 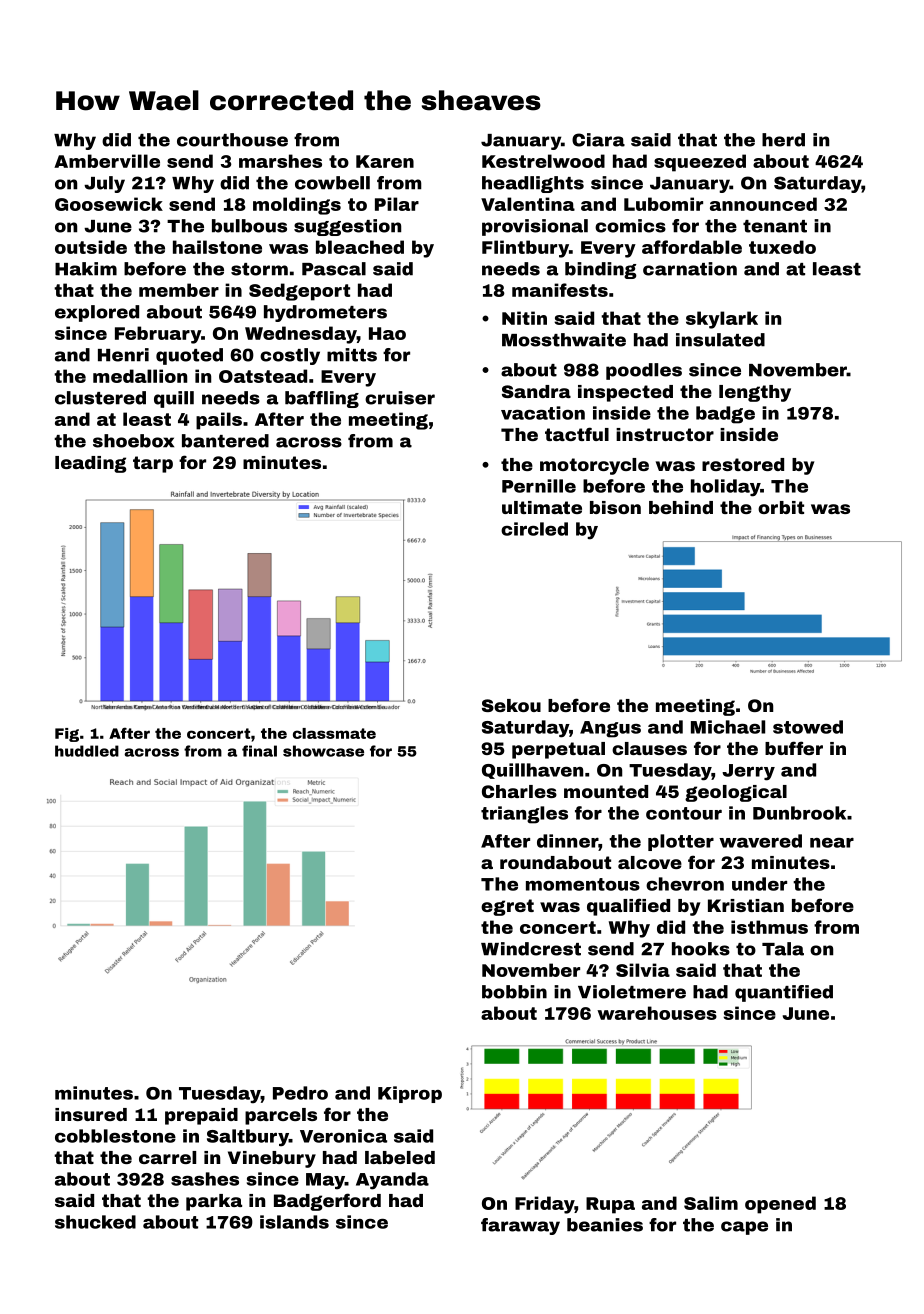 What do you see at coordinates (511, 705) in the page?
I see `Sekou` at bounding box center [511, 705].
